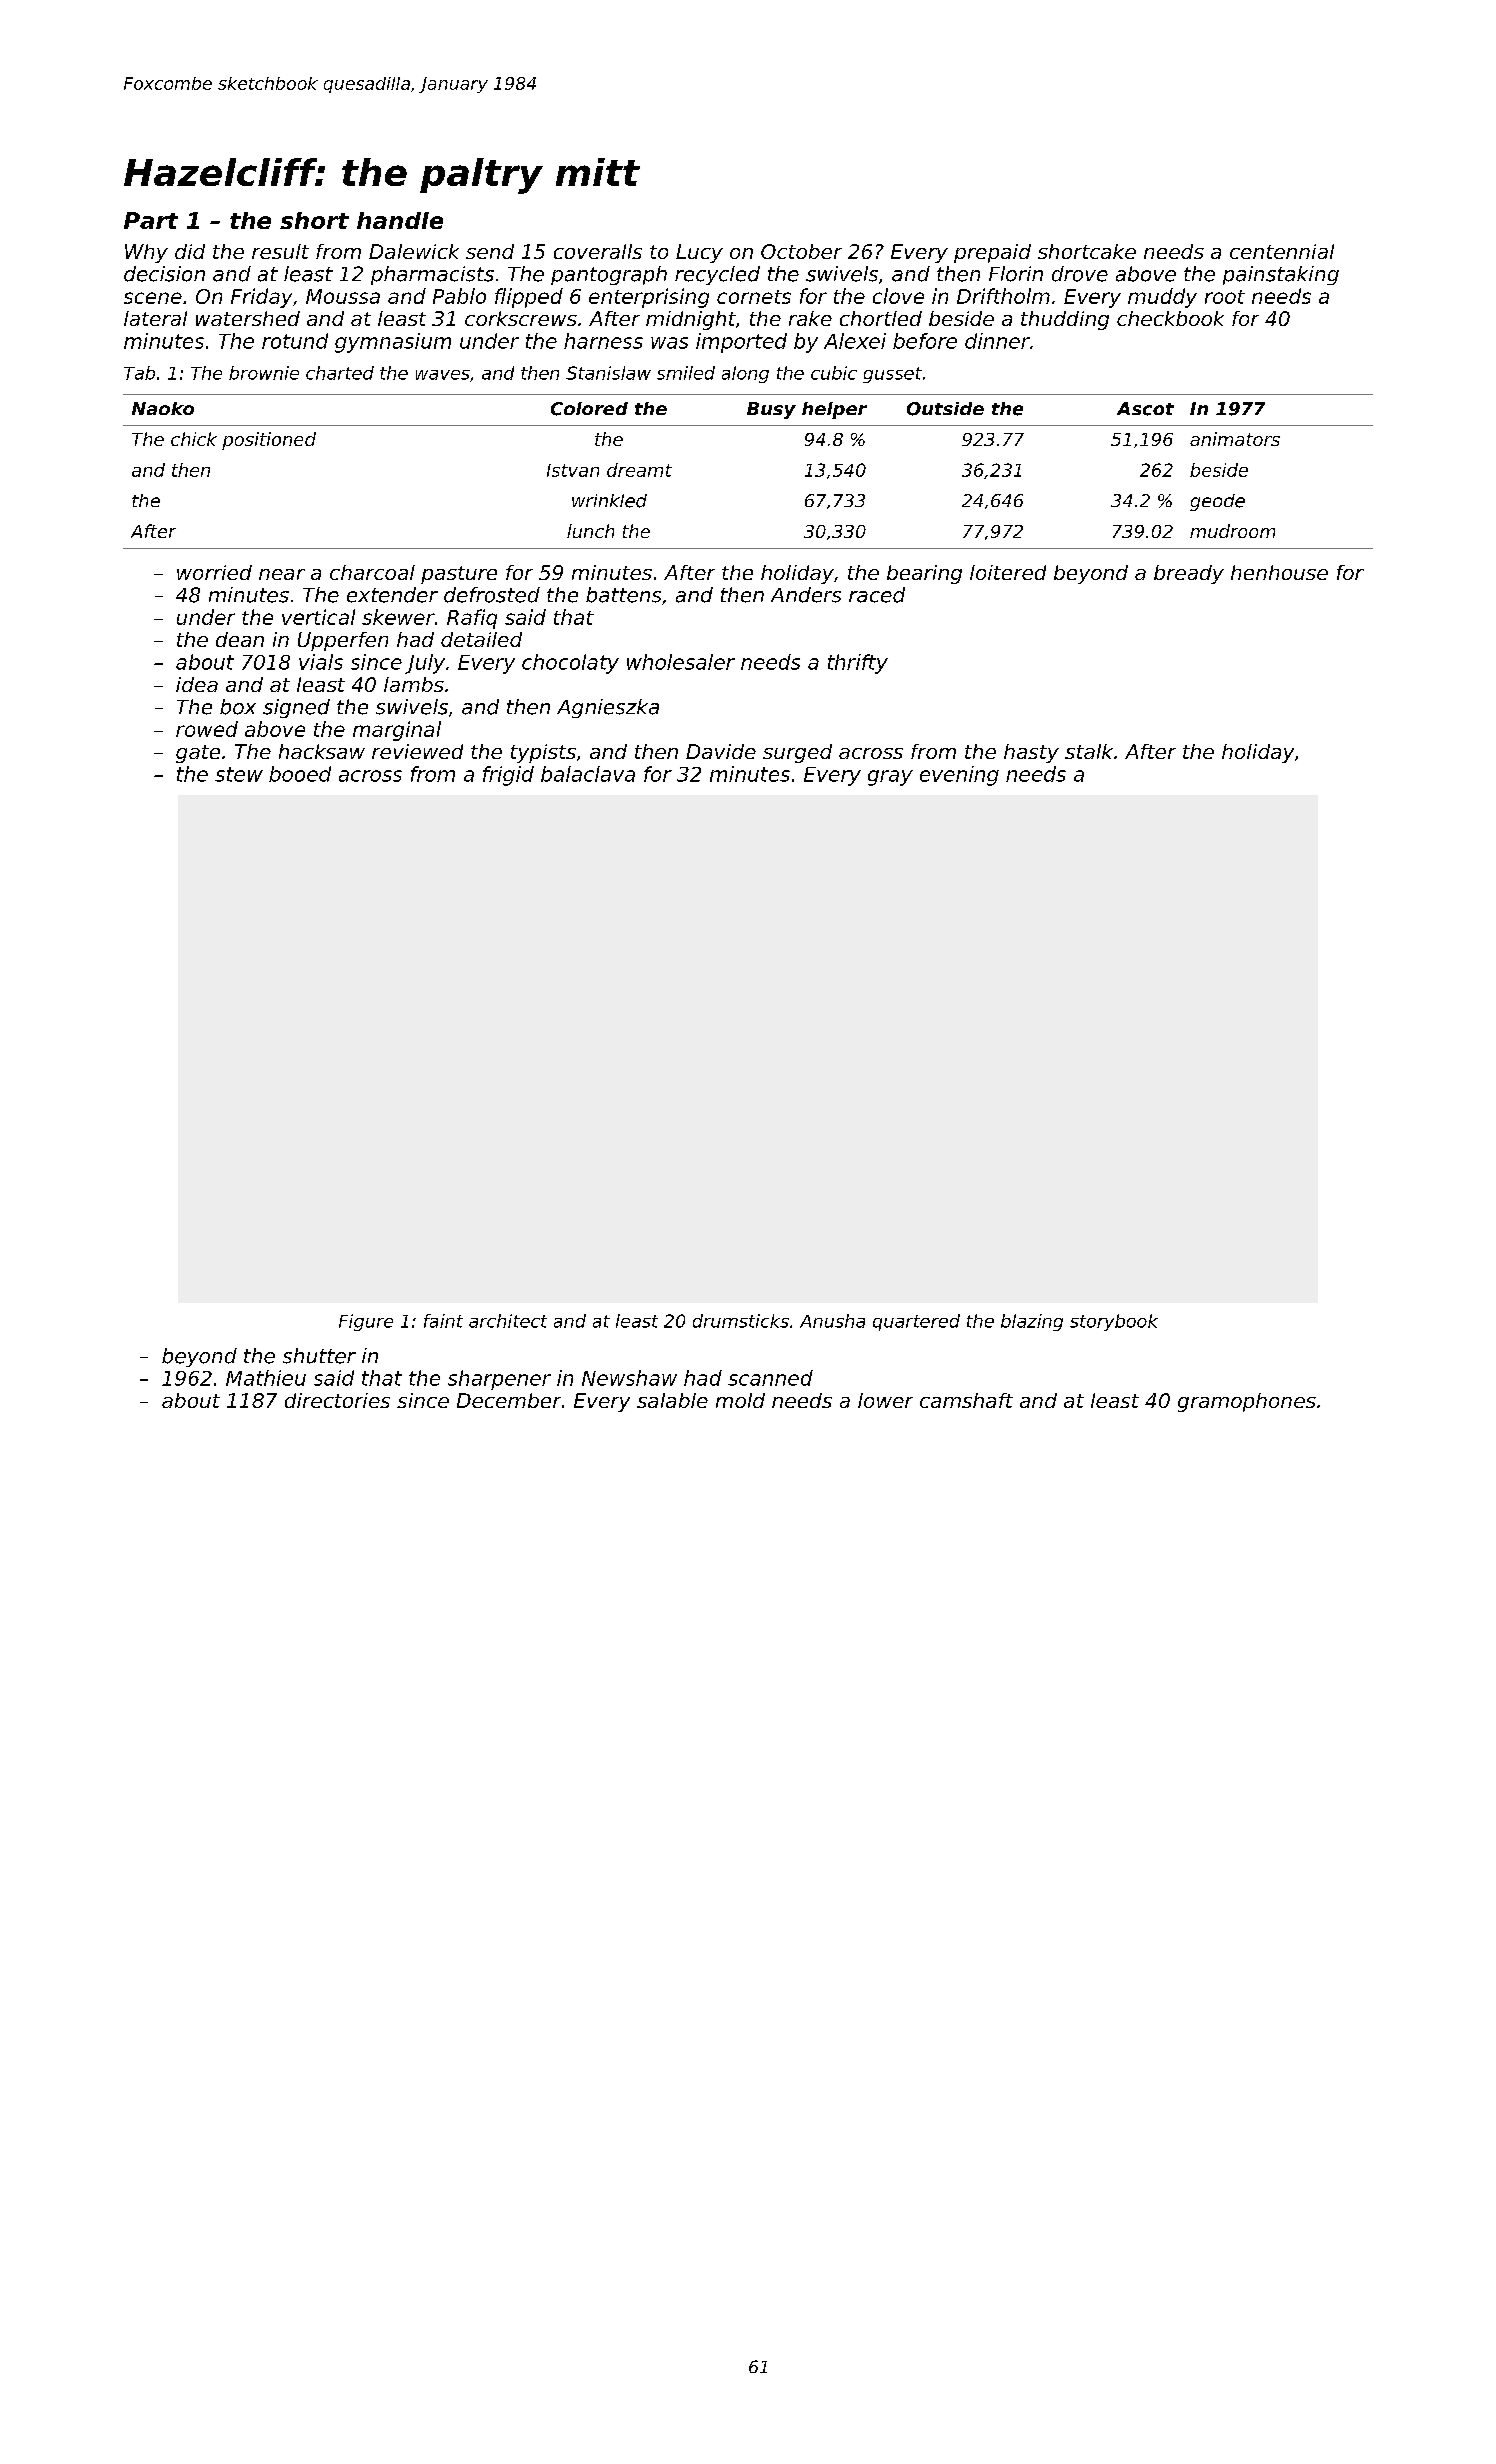  Describe the element at coordinates (1281, 275) in the image. I see `painstaking` at that location.
